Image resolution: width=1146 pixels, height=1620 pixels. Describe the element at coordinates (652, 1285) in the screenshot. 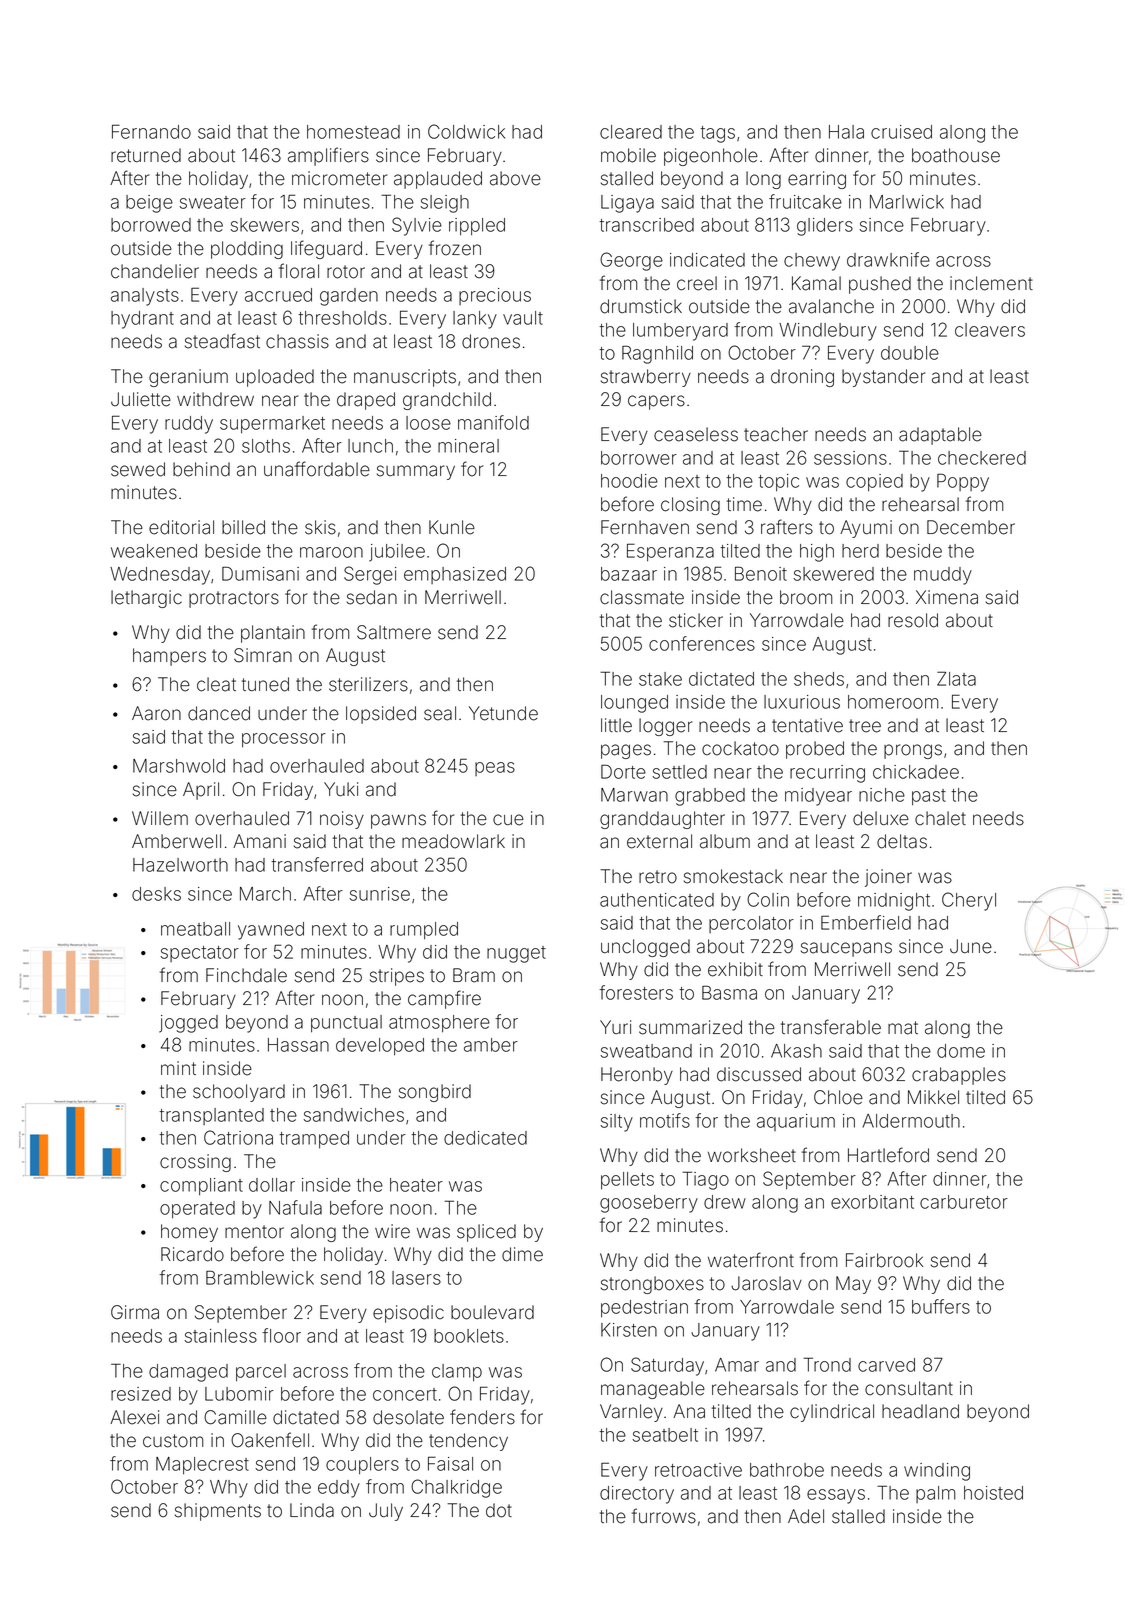

I see `strongboxes` at that location.
